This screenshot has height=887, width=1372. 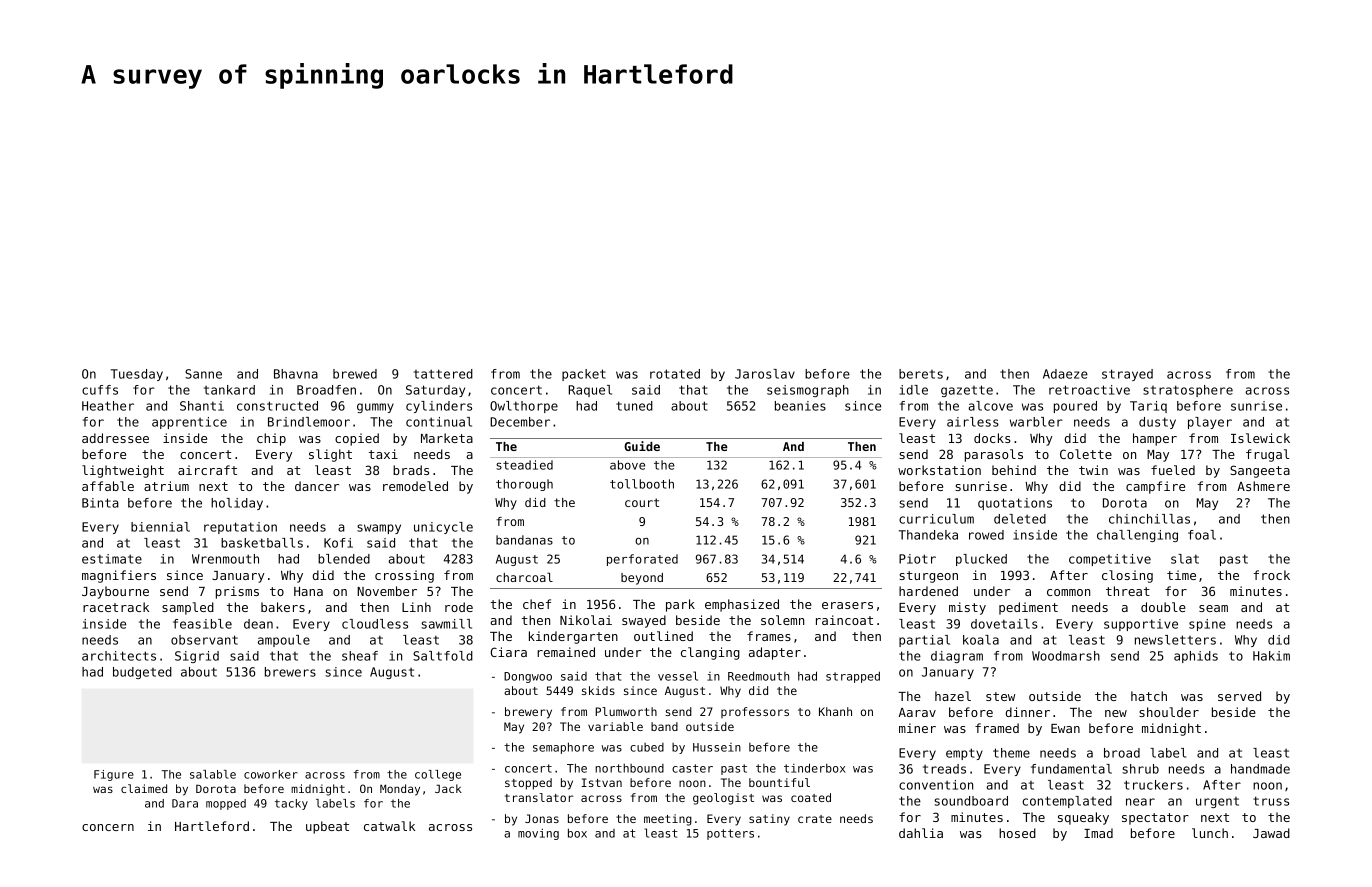 I want to click on salable, so click(x=213, y=774).
